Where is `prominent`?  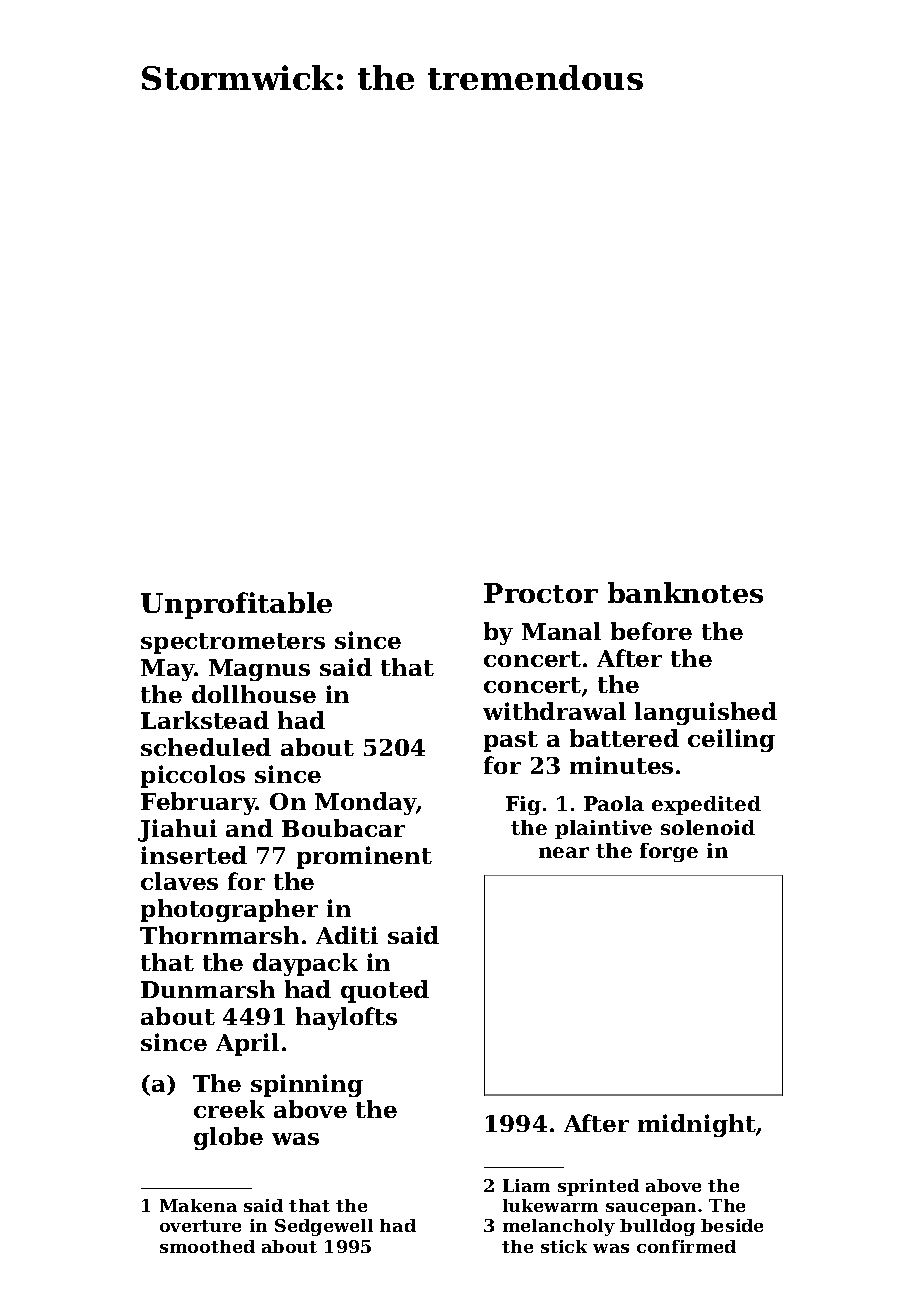
prominent is located at coordinates (364, 857).
